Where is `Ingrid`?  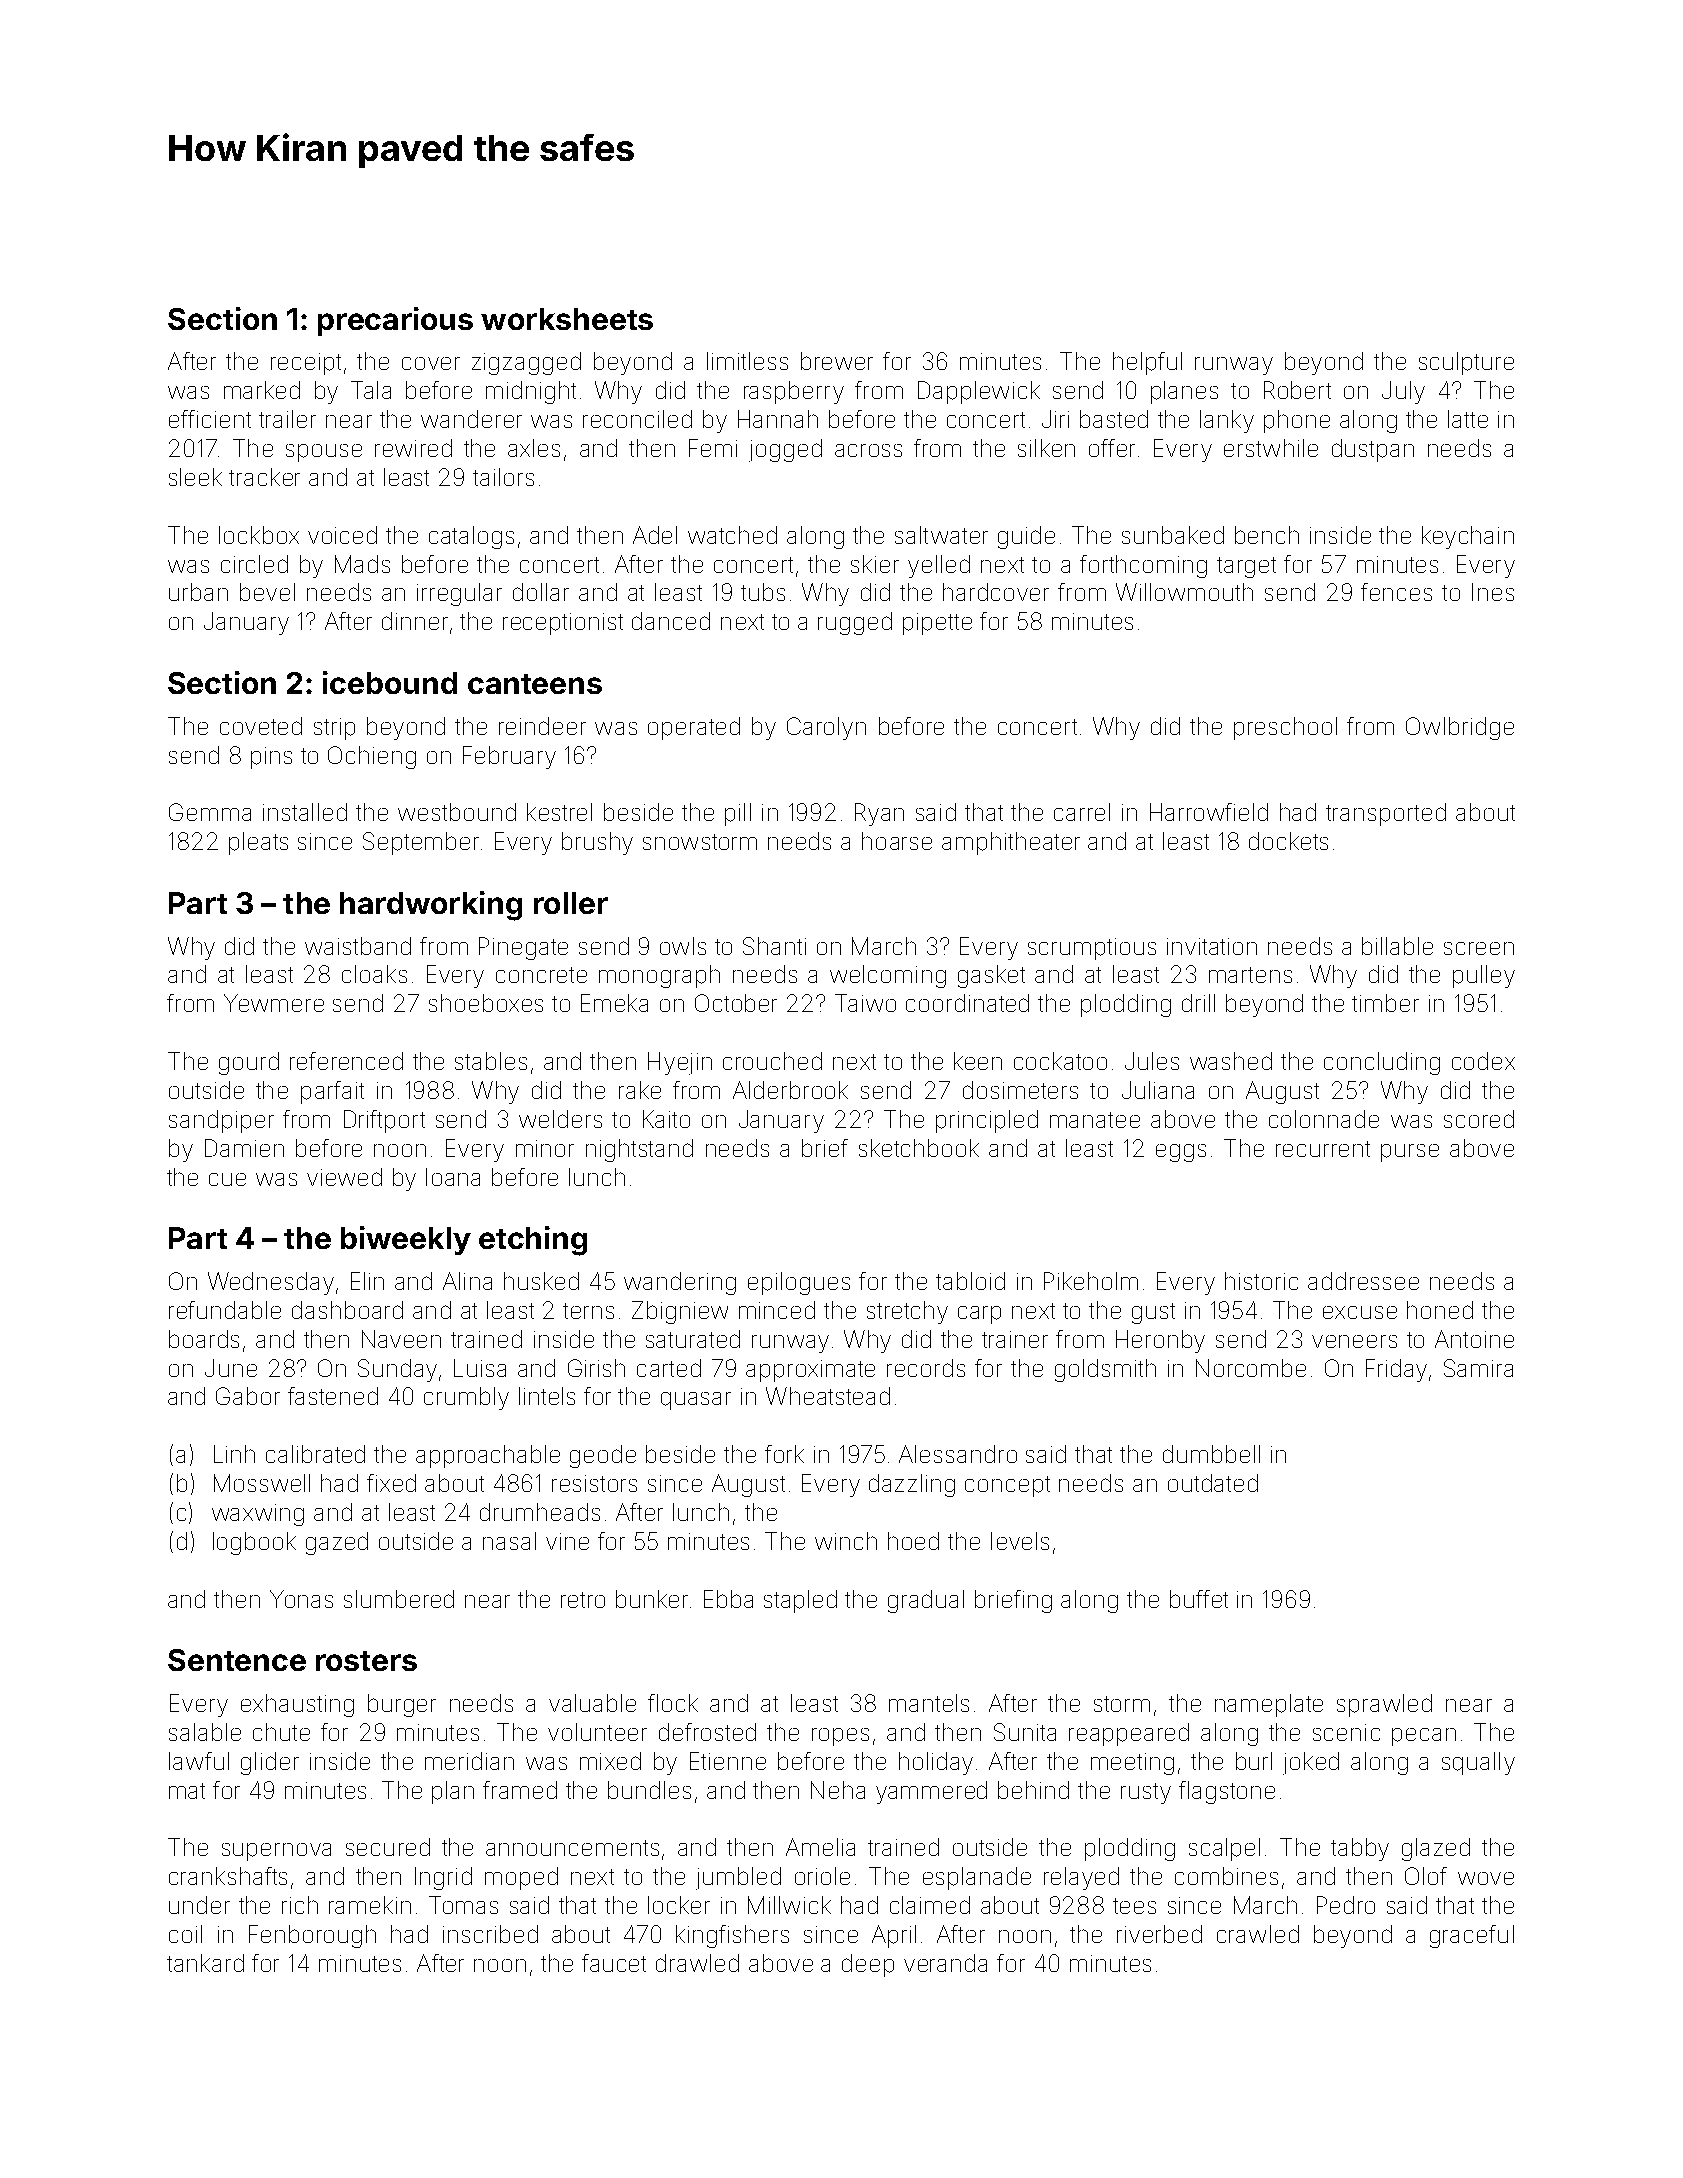
Ingrid is located at coordinates (443, 1878).
